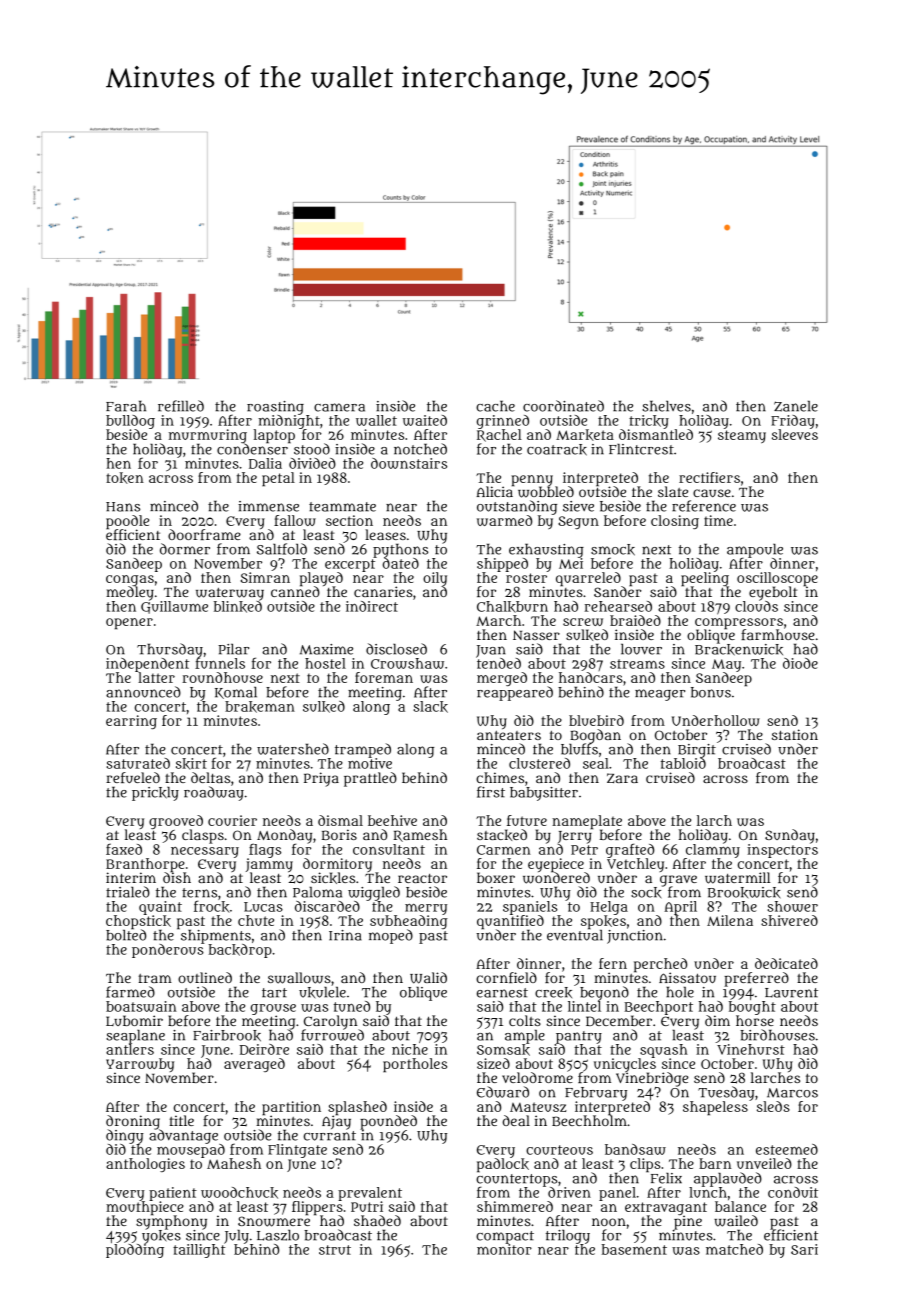  Describe the element at coordinates (495, 406) in the screenshot. I see `cache` at that location.
